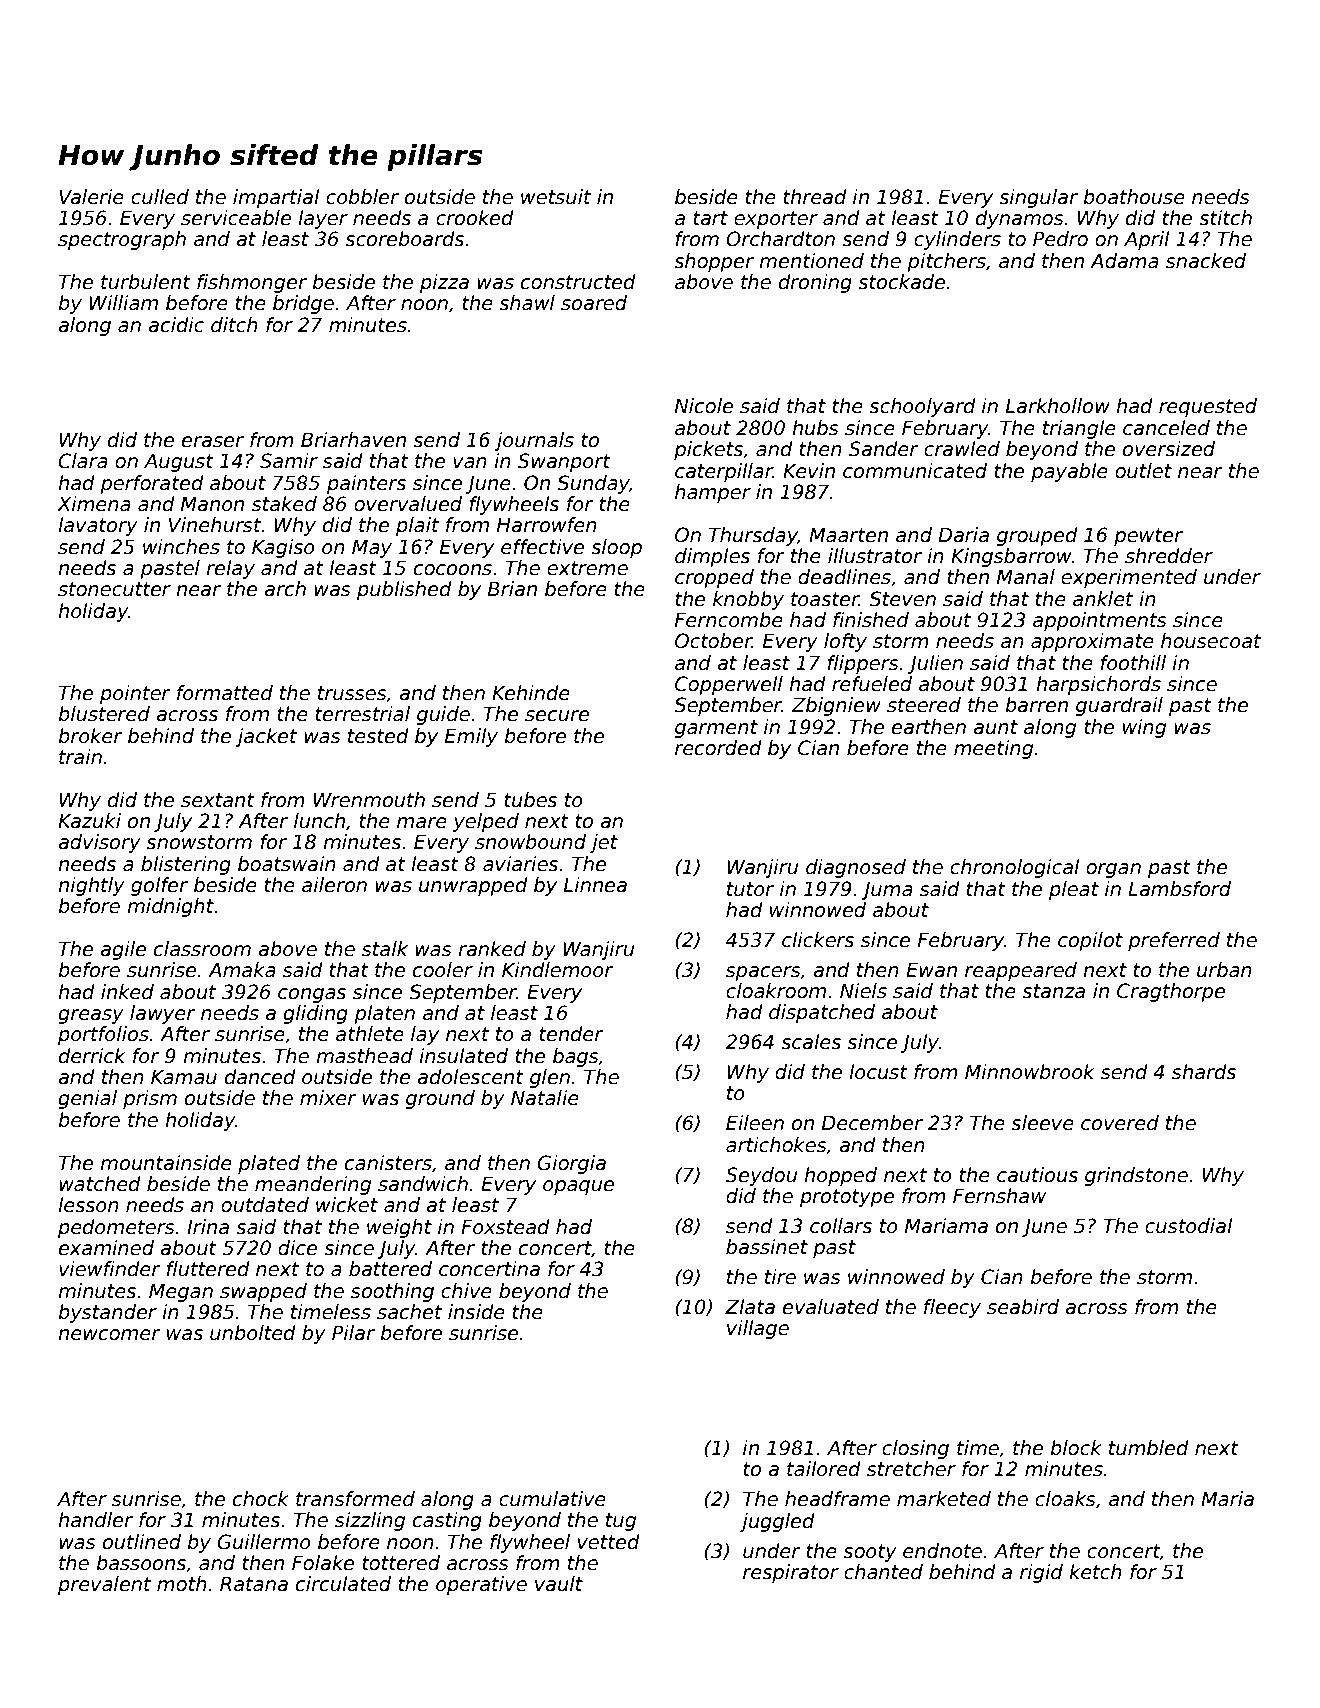  Describe the element at coordinates (1100, 621) in the image. I see `appointments` at that location.
